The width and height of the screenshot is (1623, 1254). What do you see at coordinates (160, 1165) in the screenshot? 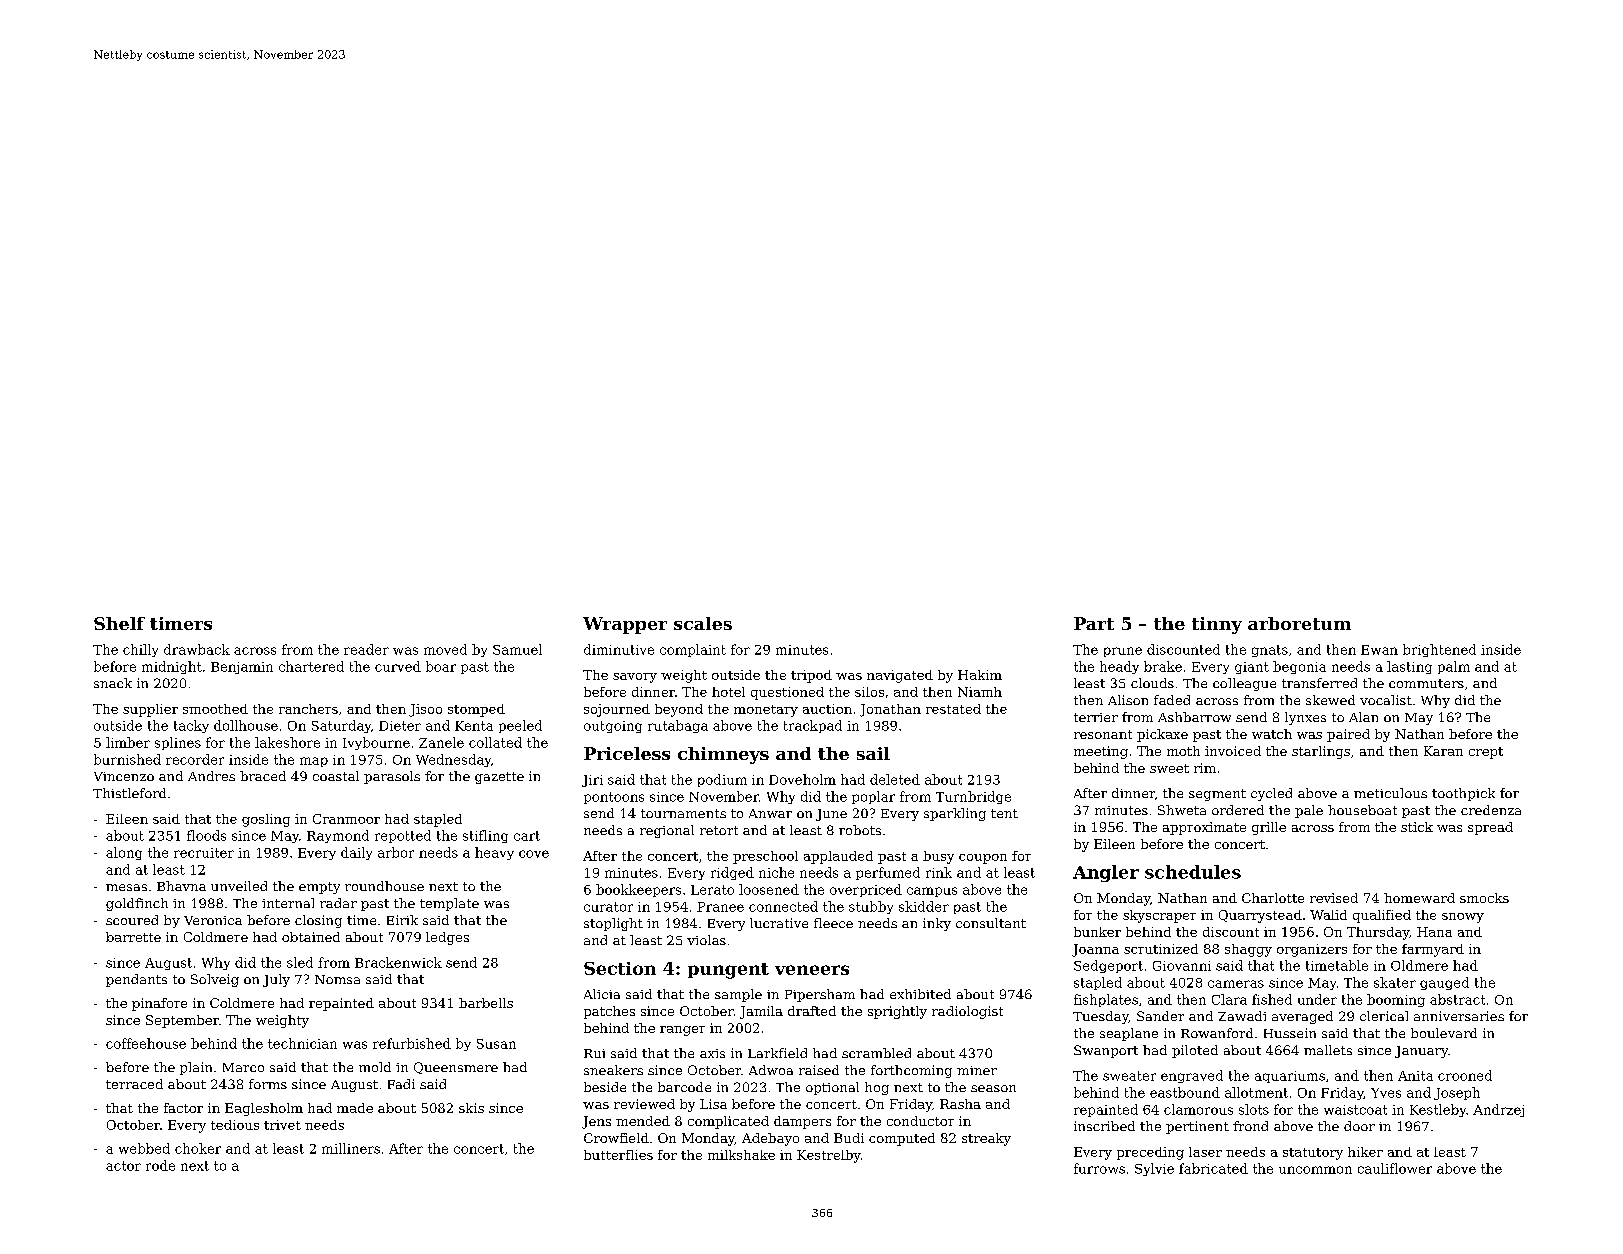
I see `rode` at bounding box center [160, 1165].
